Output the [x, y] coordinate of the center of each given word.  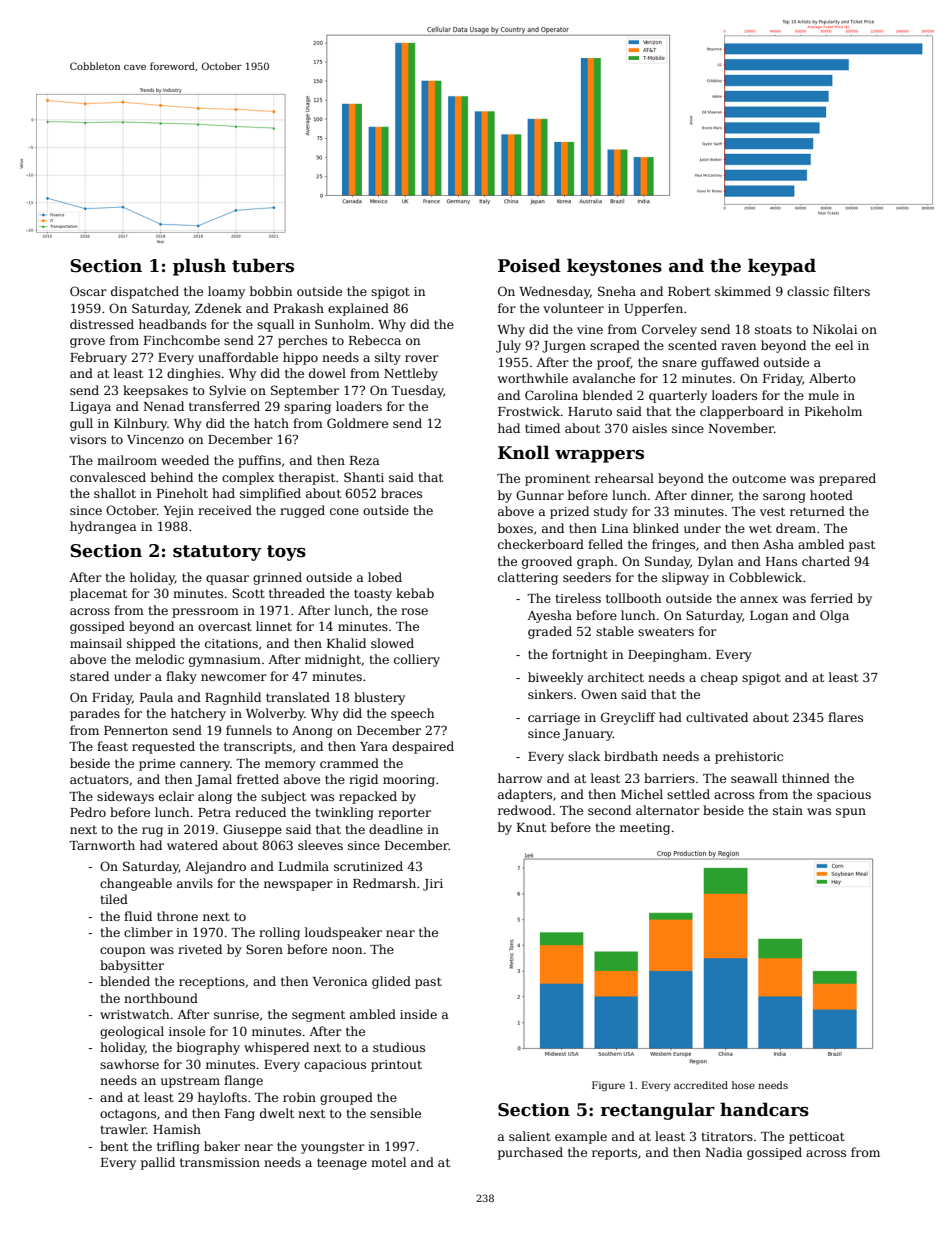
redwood [525, 810]
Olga [834, 616]
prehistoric [749, 757]
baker [222, 1146]
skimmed [743, 291]
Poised [529, 265]
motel [388, 1162]
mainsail [96, 643]
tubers [263, 265]
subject [283, 797]
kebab [415, 593]
